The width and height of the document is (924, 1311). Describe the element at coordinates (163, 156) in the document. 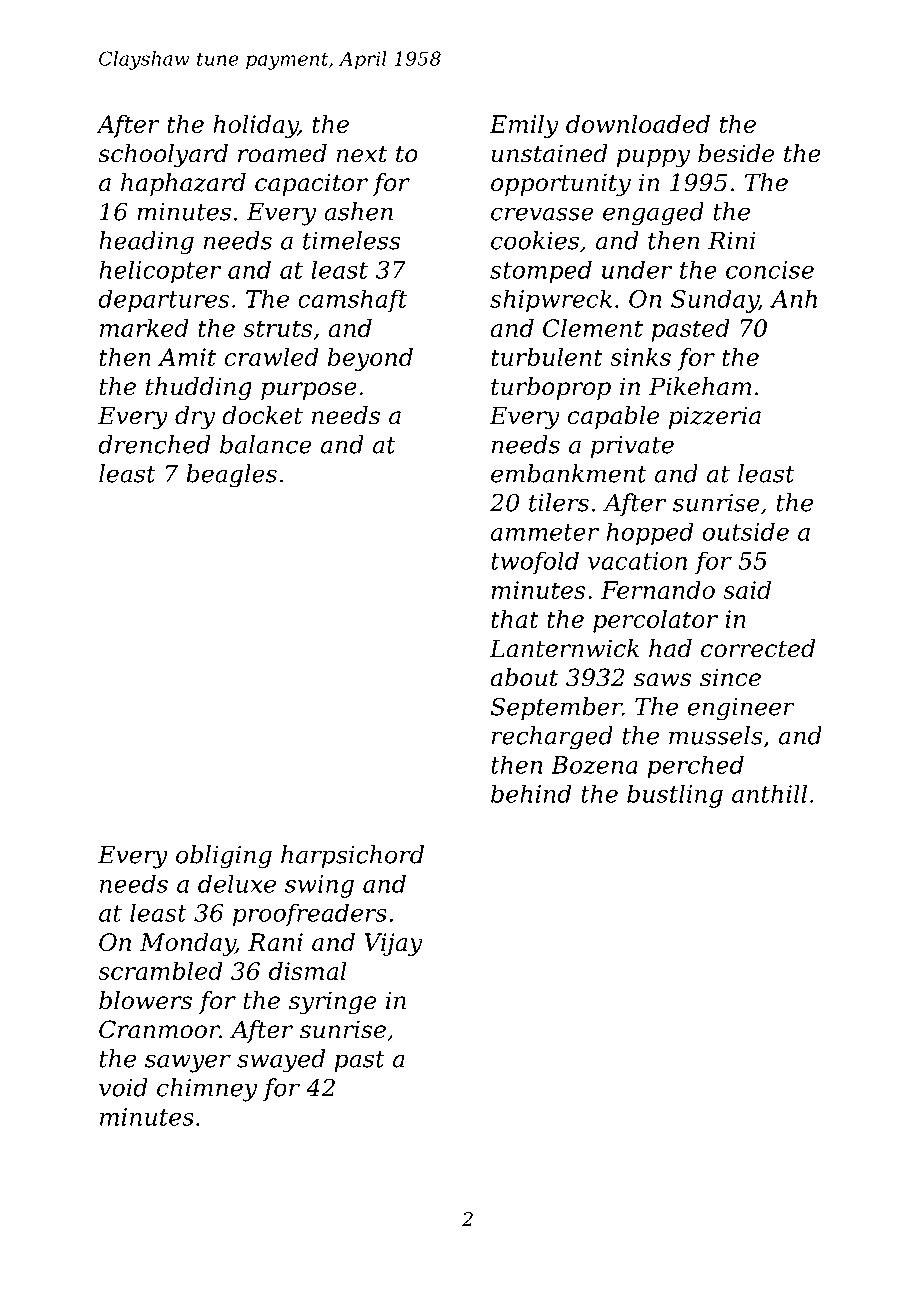

I see `schoolyard` at that location.
